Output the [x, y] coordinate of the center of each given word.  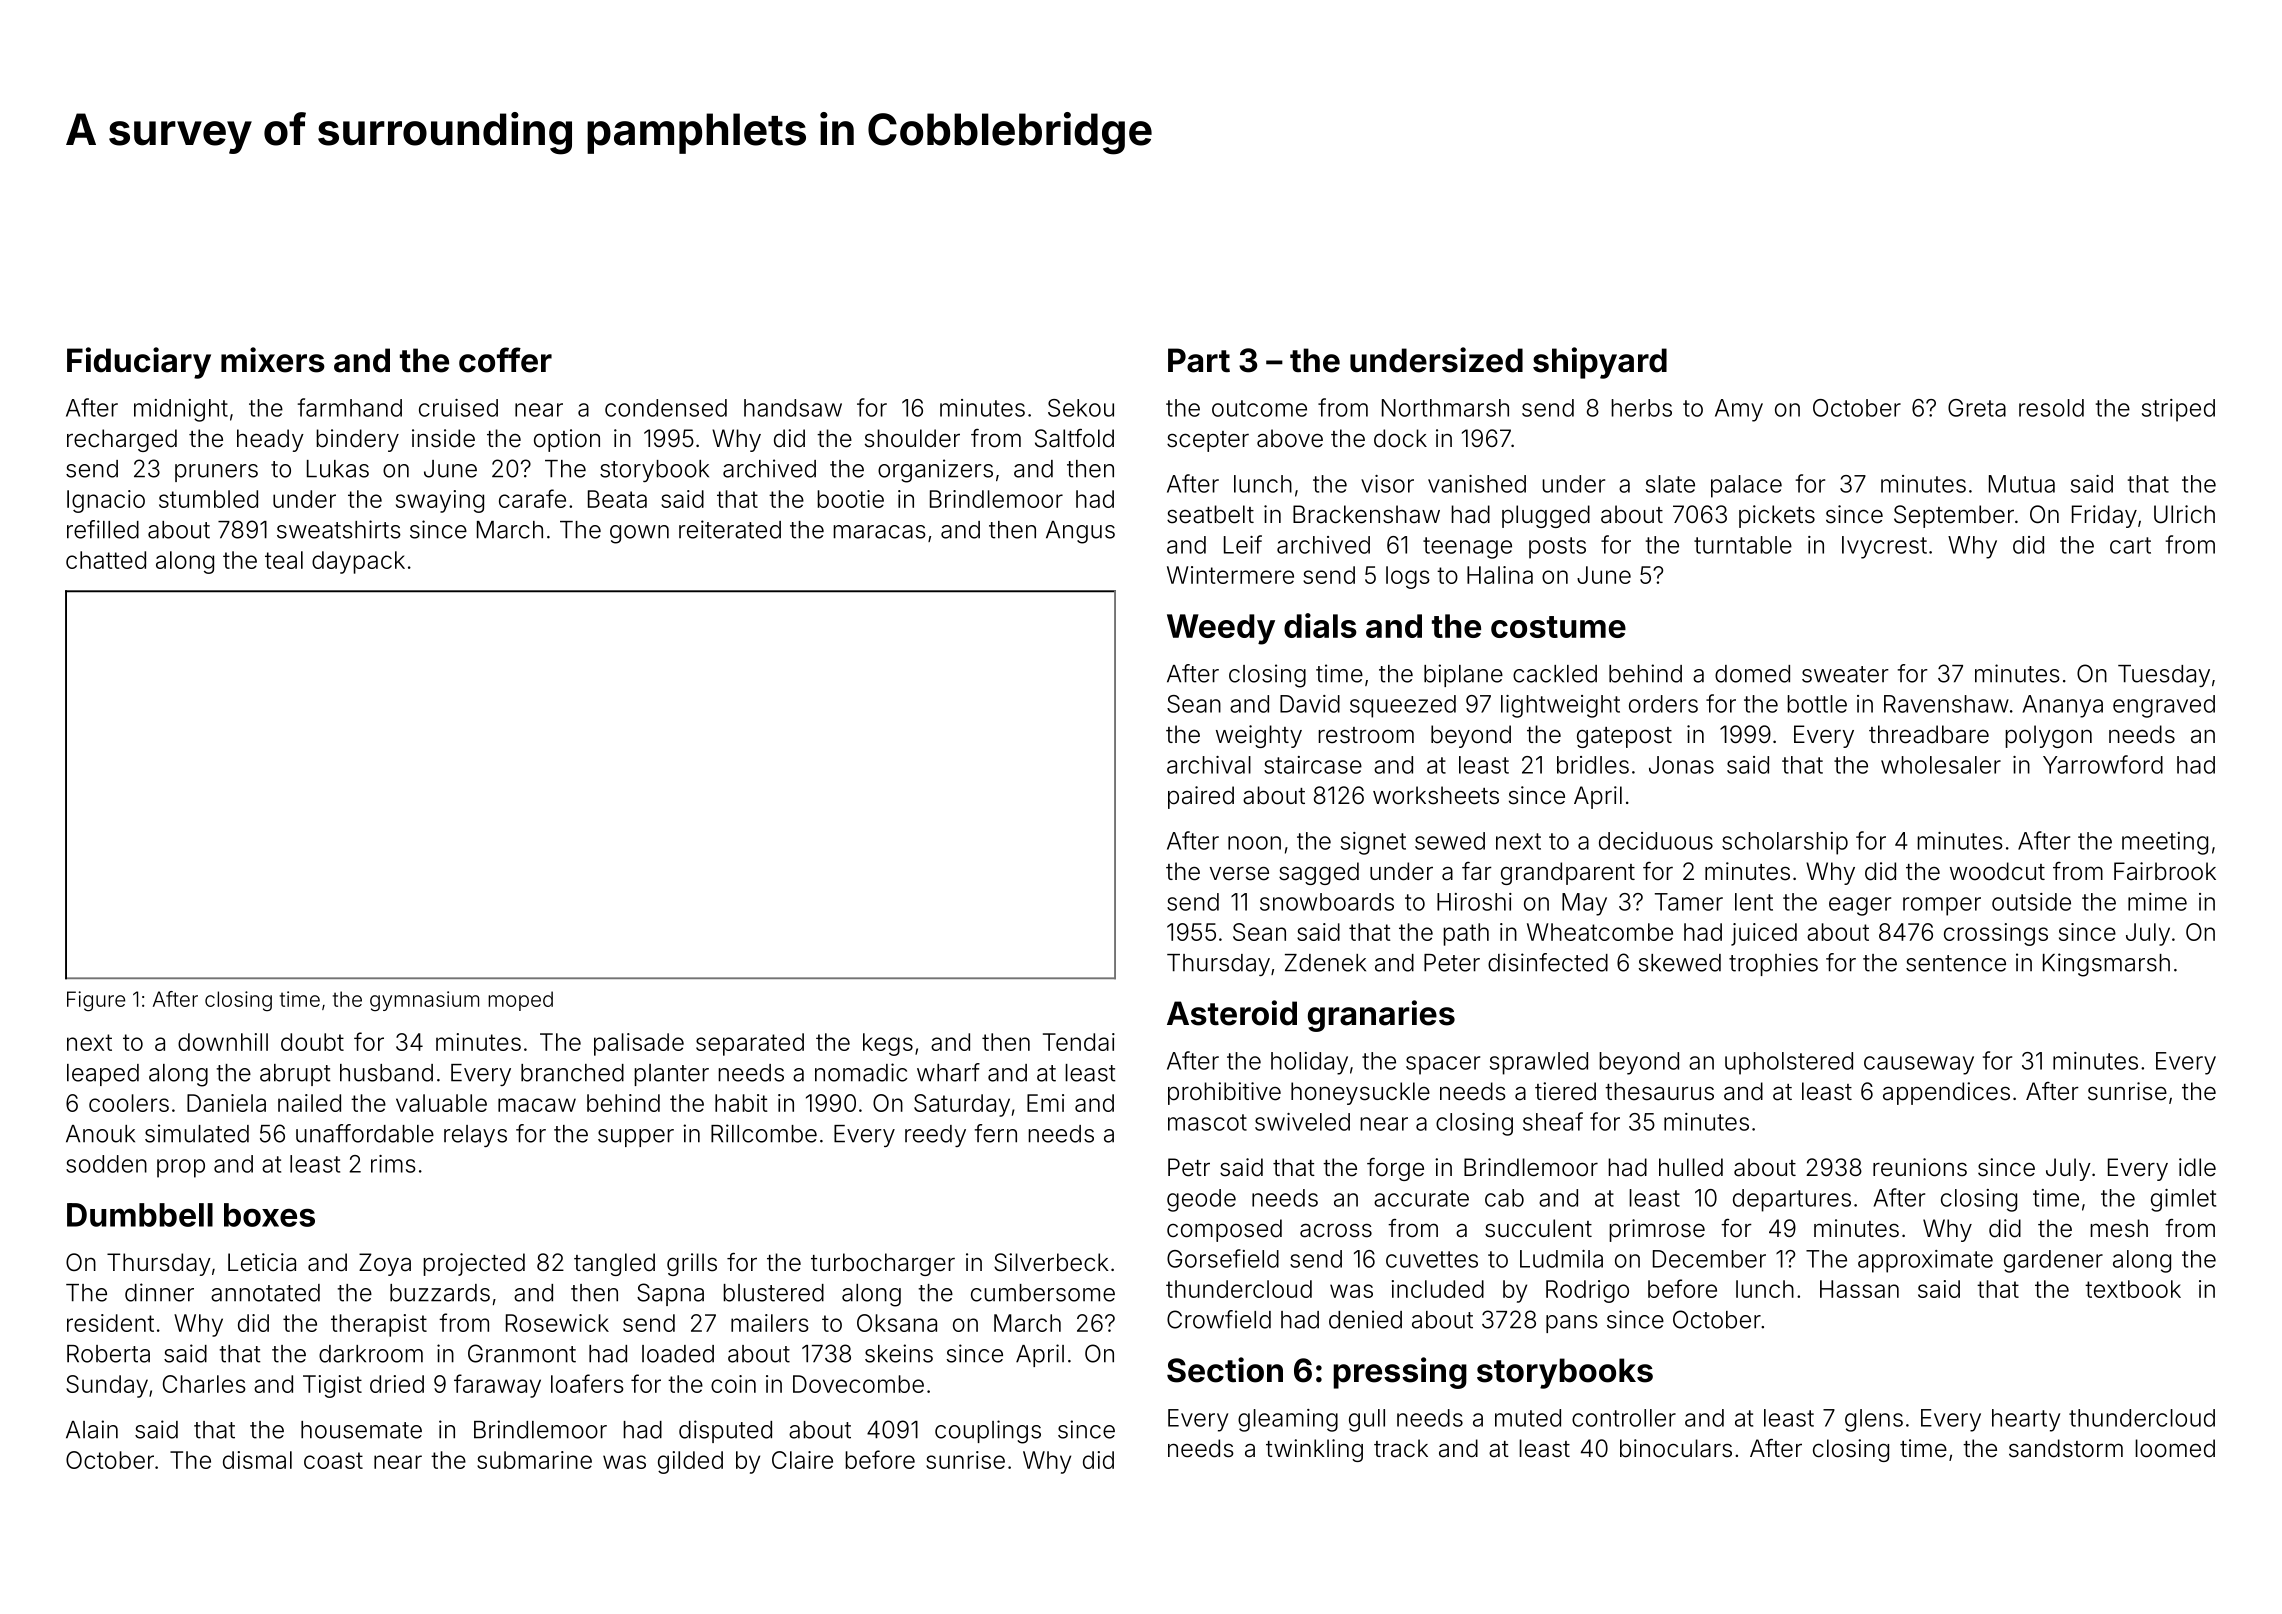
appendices [1946, 1093]
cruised [458, 408]
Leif [1243, 544]
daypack [358, 562]
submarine [534, 1460]
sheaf [1553, 1121]
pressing [1400, 1373]
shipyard [1600, 363]
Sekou [1081, 408]
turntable [1743, 545]
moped [520, 1001]
